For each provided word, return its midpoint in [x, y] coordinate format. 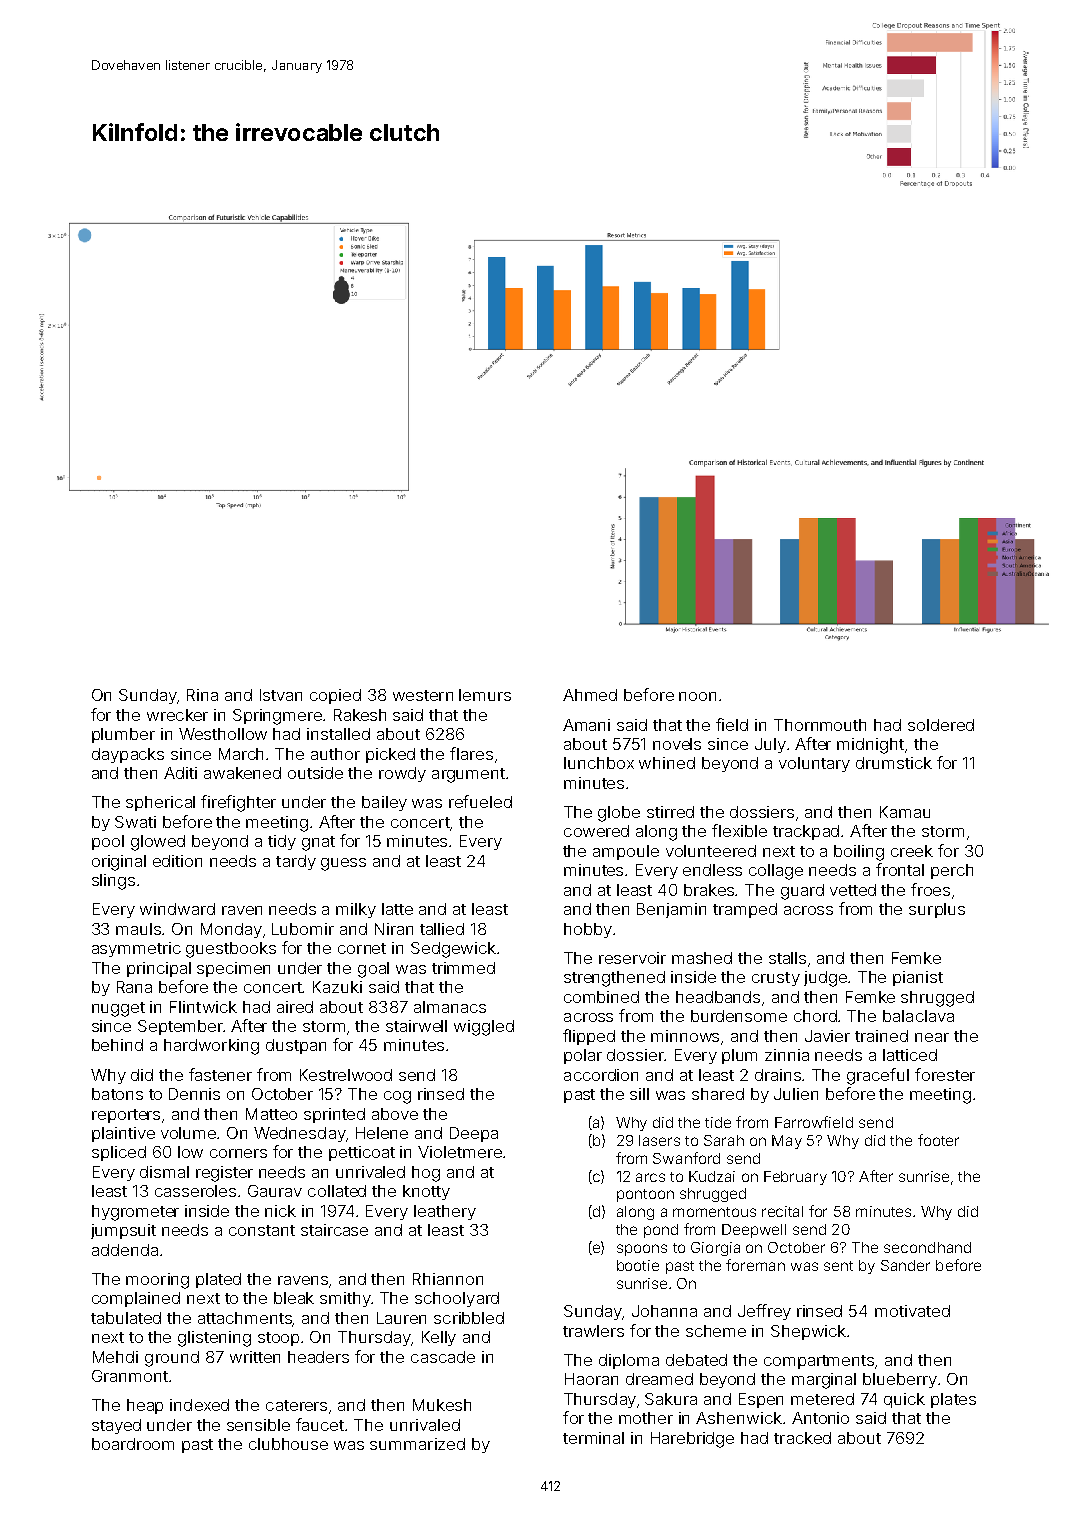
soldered [941, 725]
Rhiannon [448, 1279]
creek [912, 851]
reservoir [632, 958]
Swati [135, 822]
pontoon [645, 1195]
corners [238, 1153]
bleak [294, 1298]
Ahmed [590, 695]
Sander [905, 1265]
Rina [202, 695]
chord [815, 1016]
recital [782, 1211]
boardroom [133, 1444]
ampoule [626, 852]
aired [295, 1007]
